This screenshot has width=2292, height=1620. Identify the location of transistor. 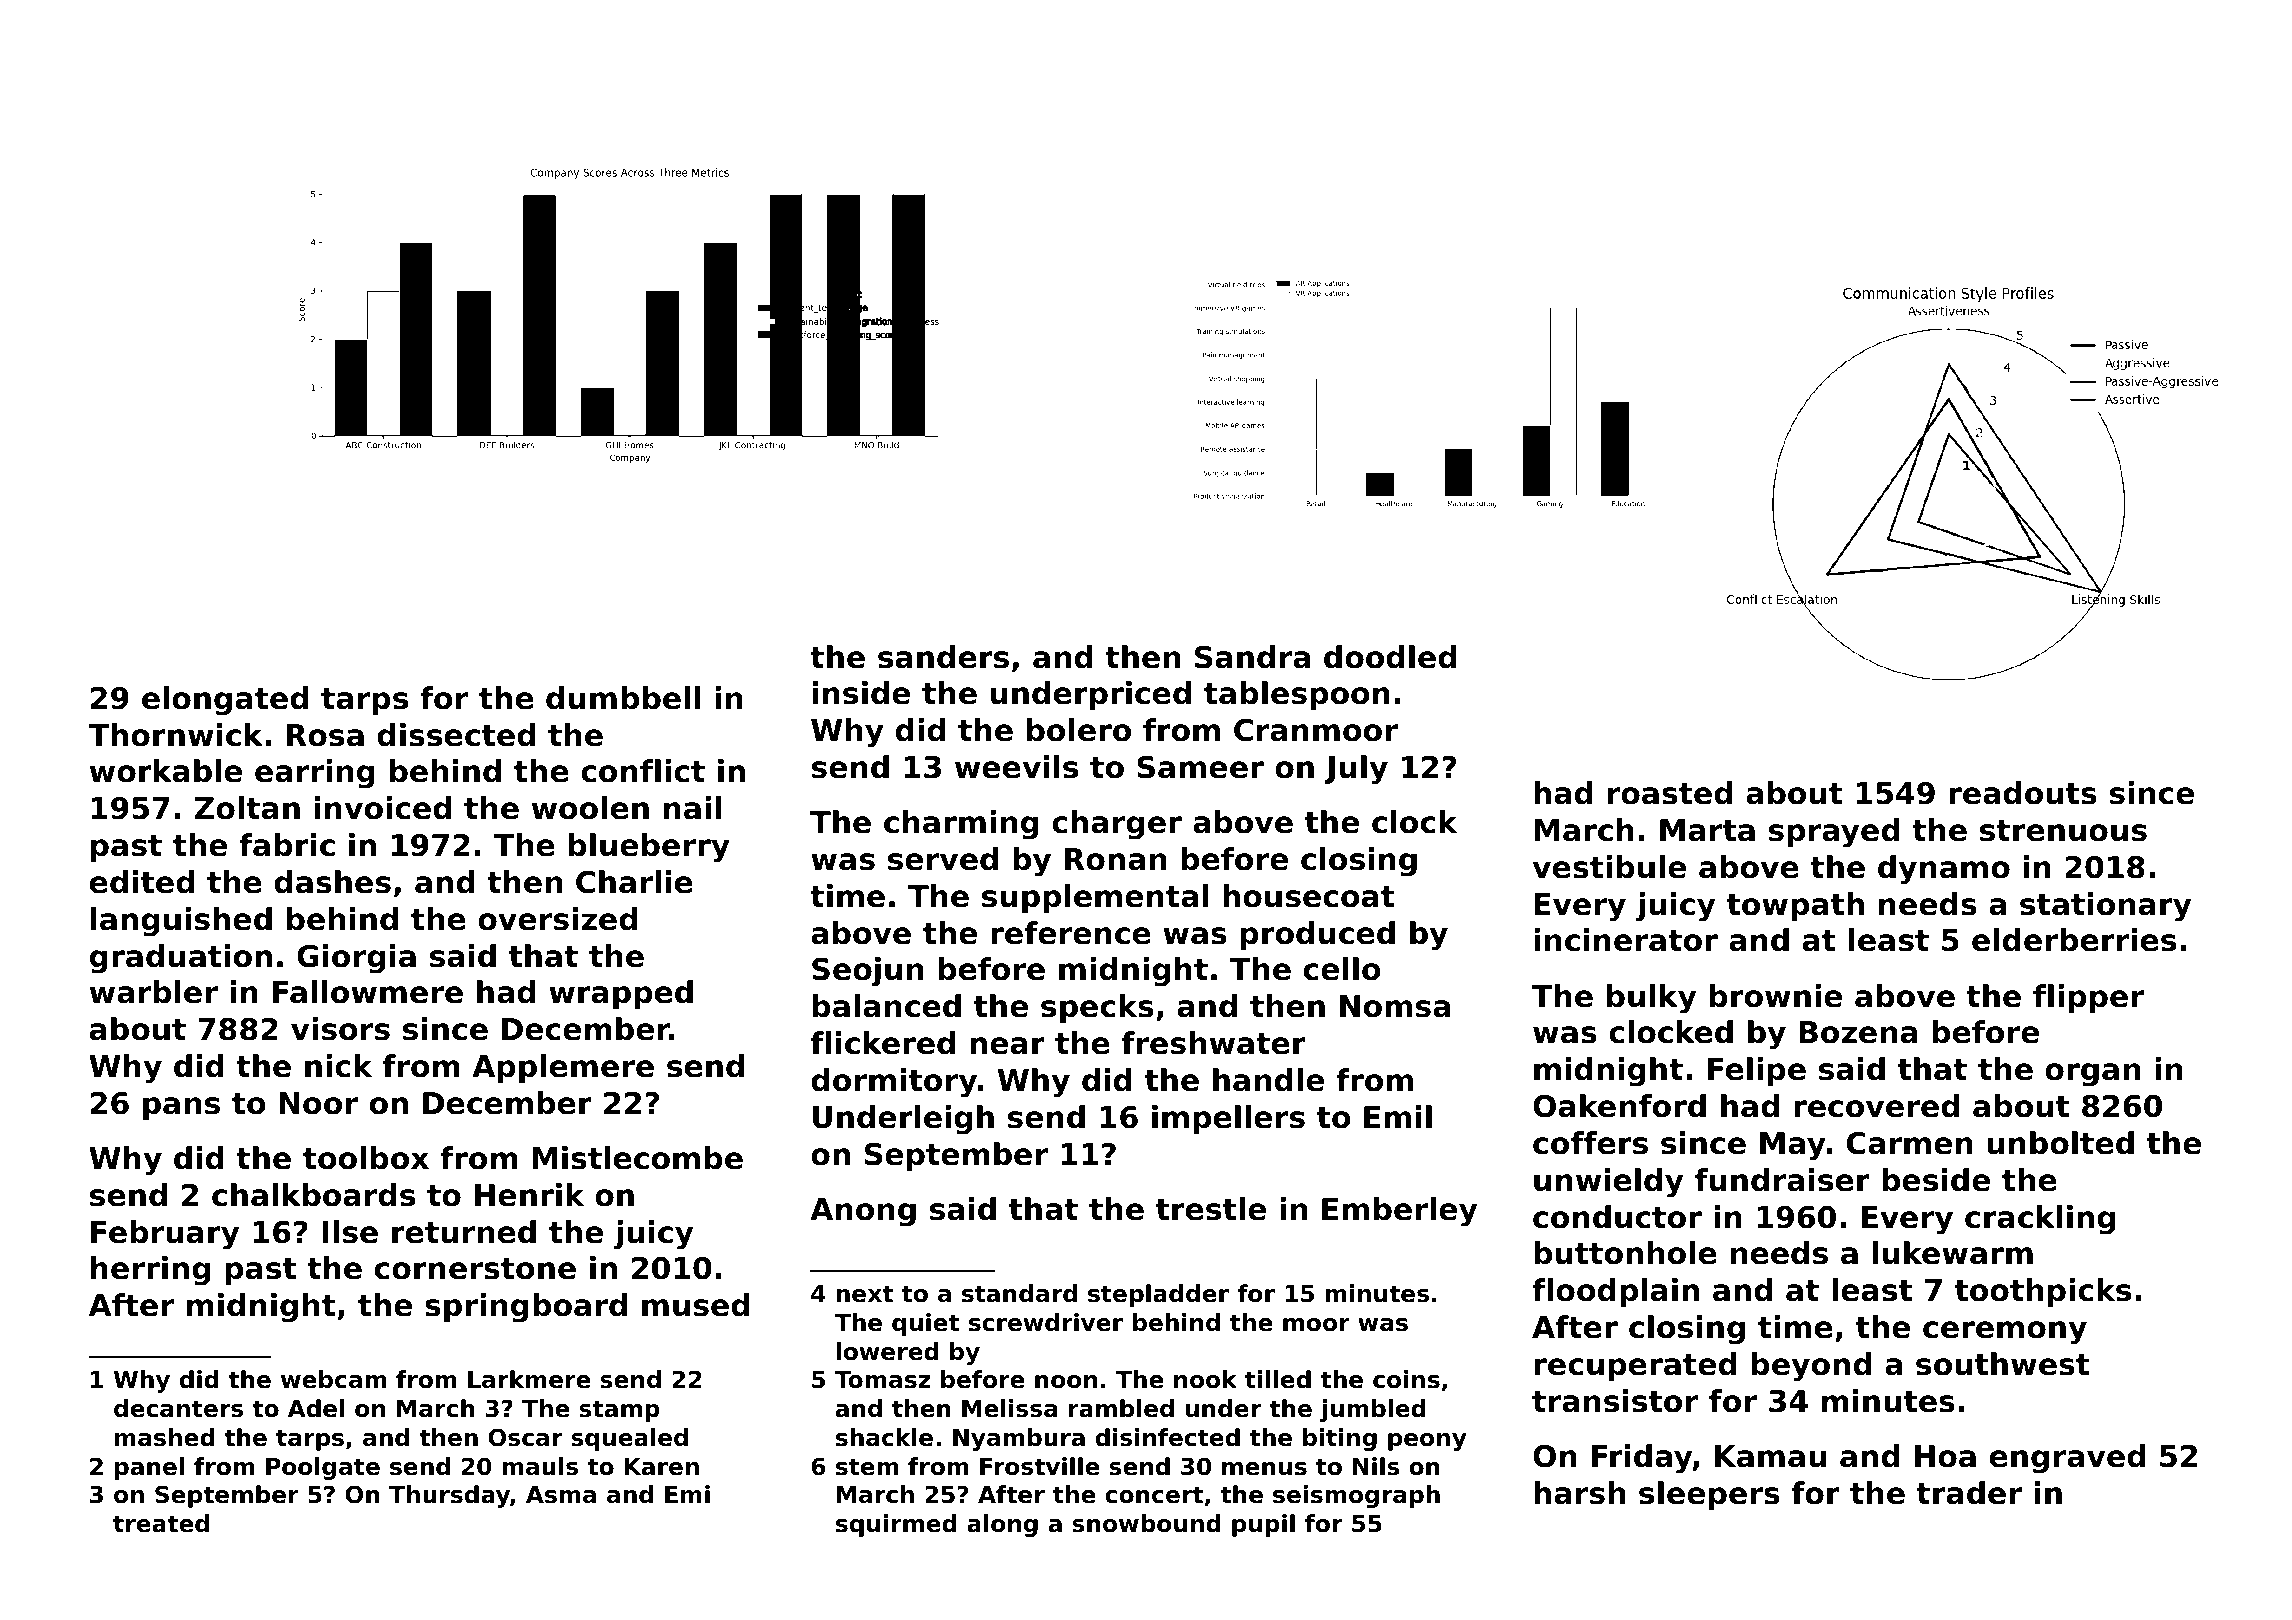
(1615, 1401).
